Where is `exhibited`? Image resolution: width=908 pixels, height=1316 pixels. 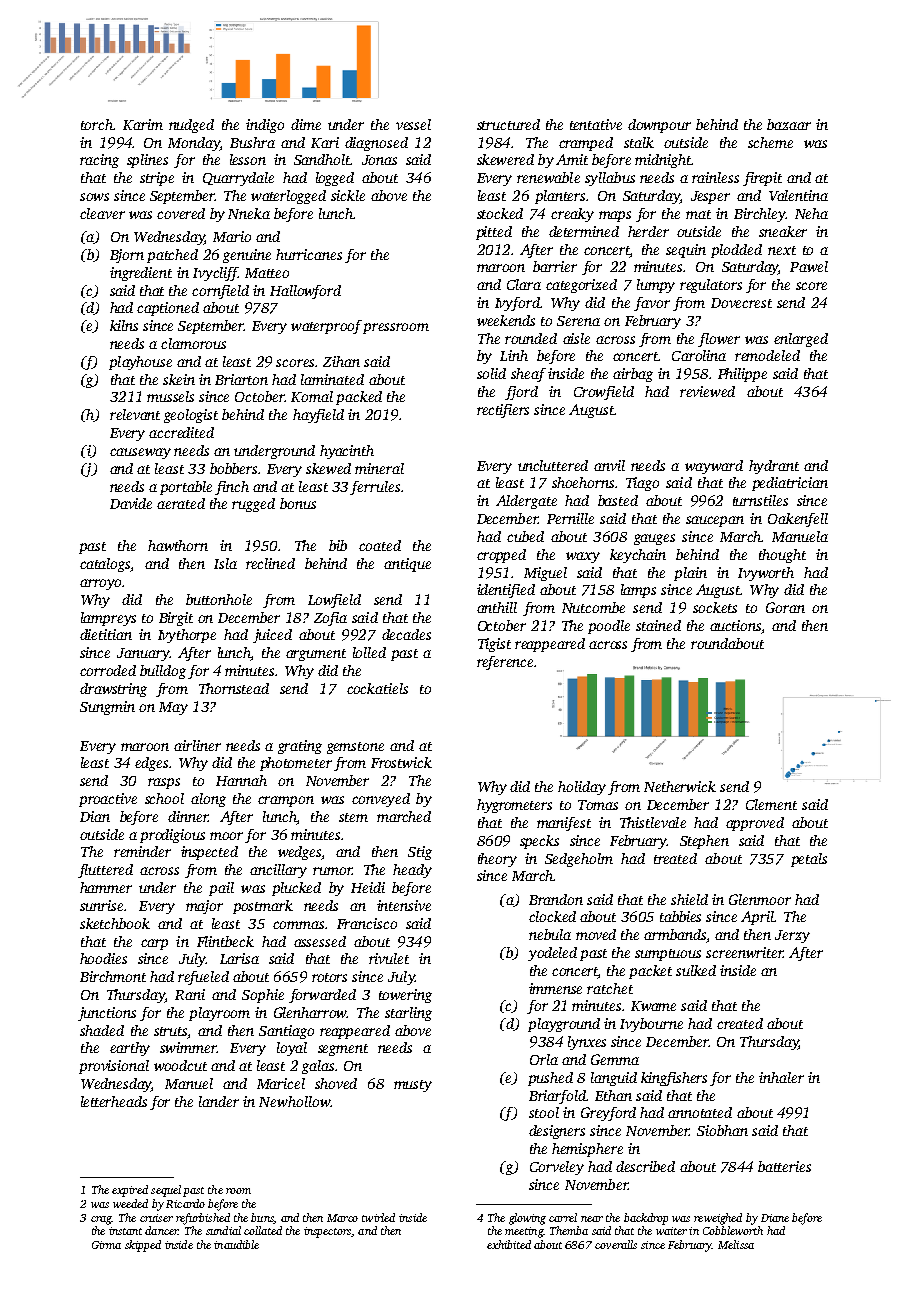 exhibited is located at coordinates (509, 1244).
